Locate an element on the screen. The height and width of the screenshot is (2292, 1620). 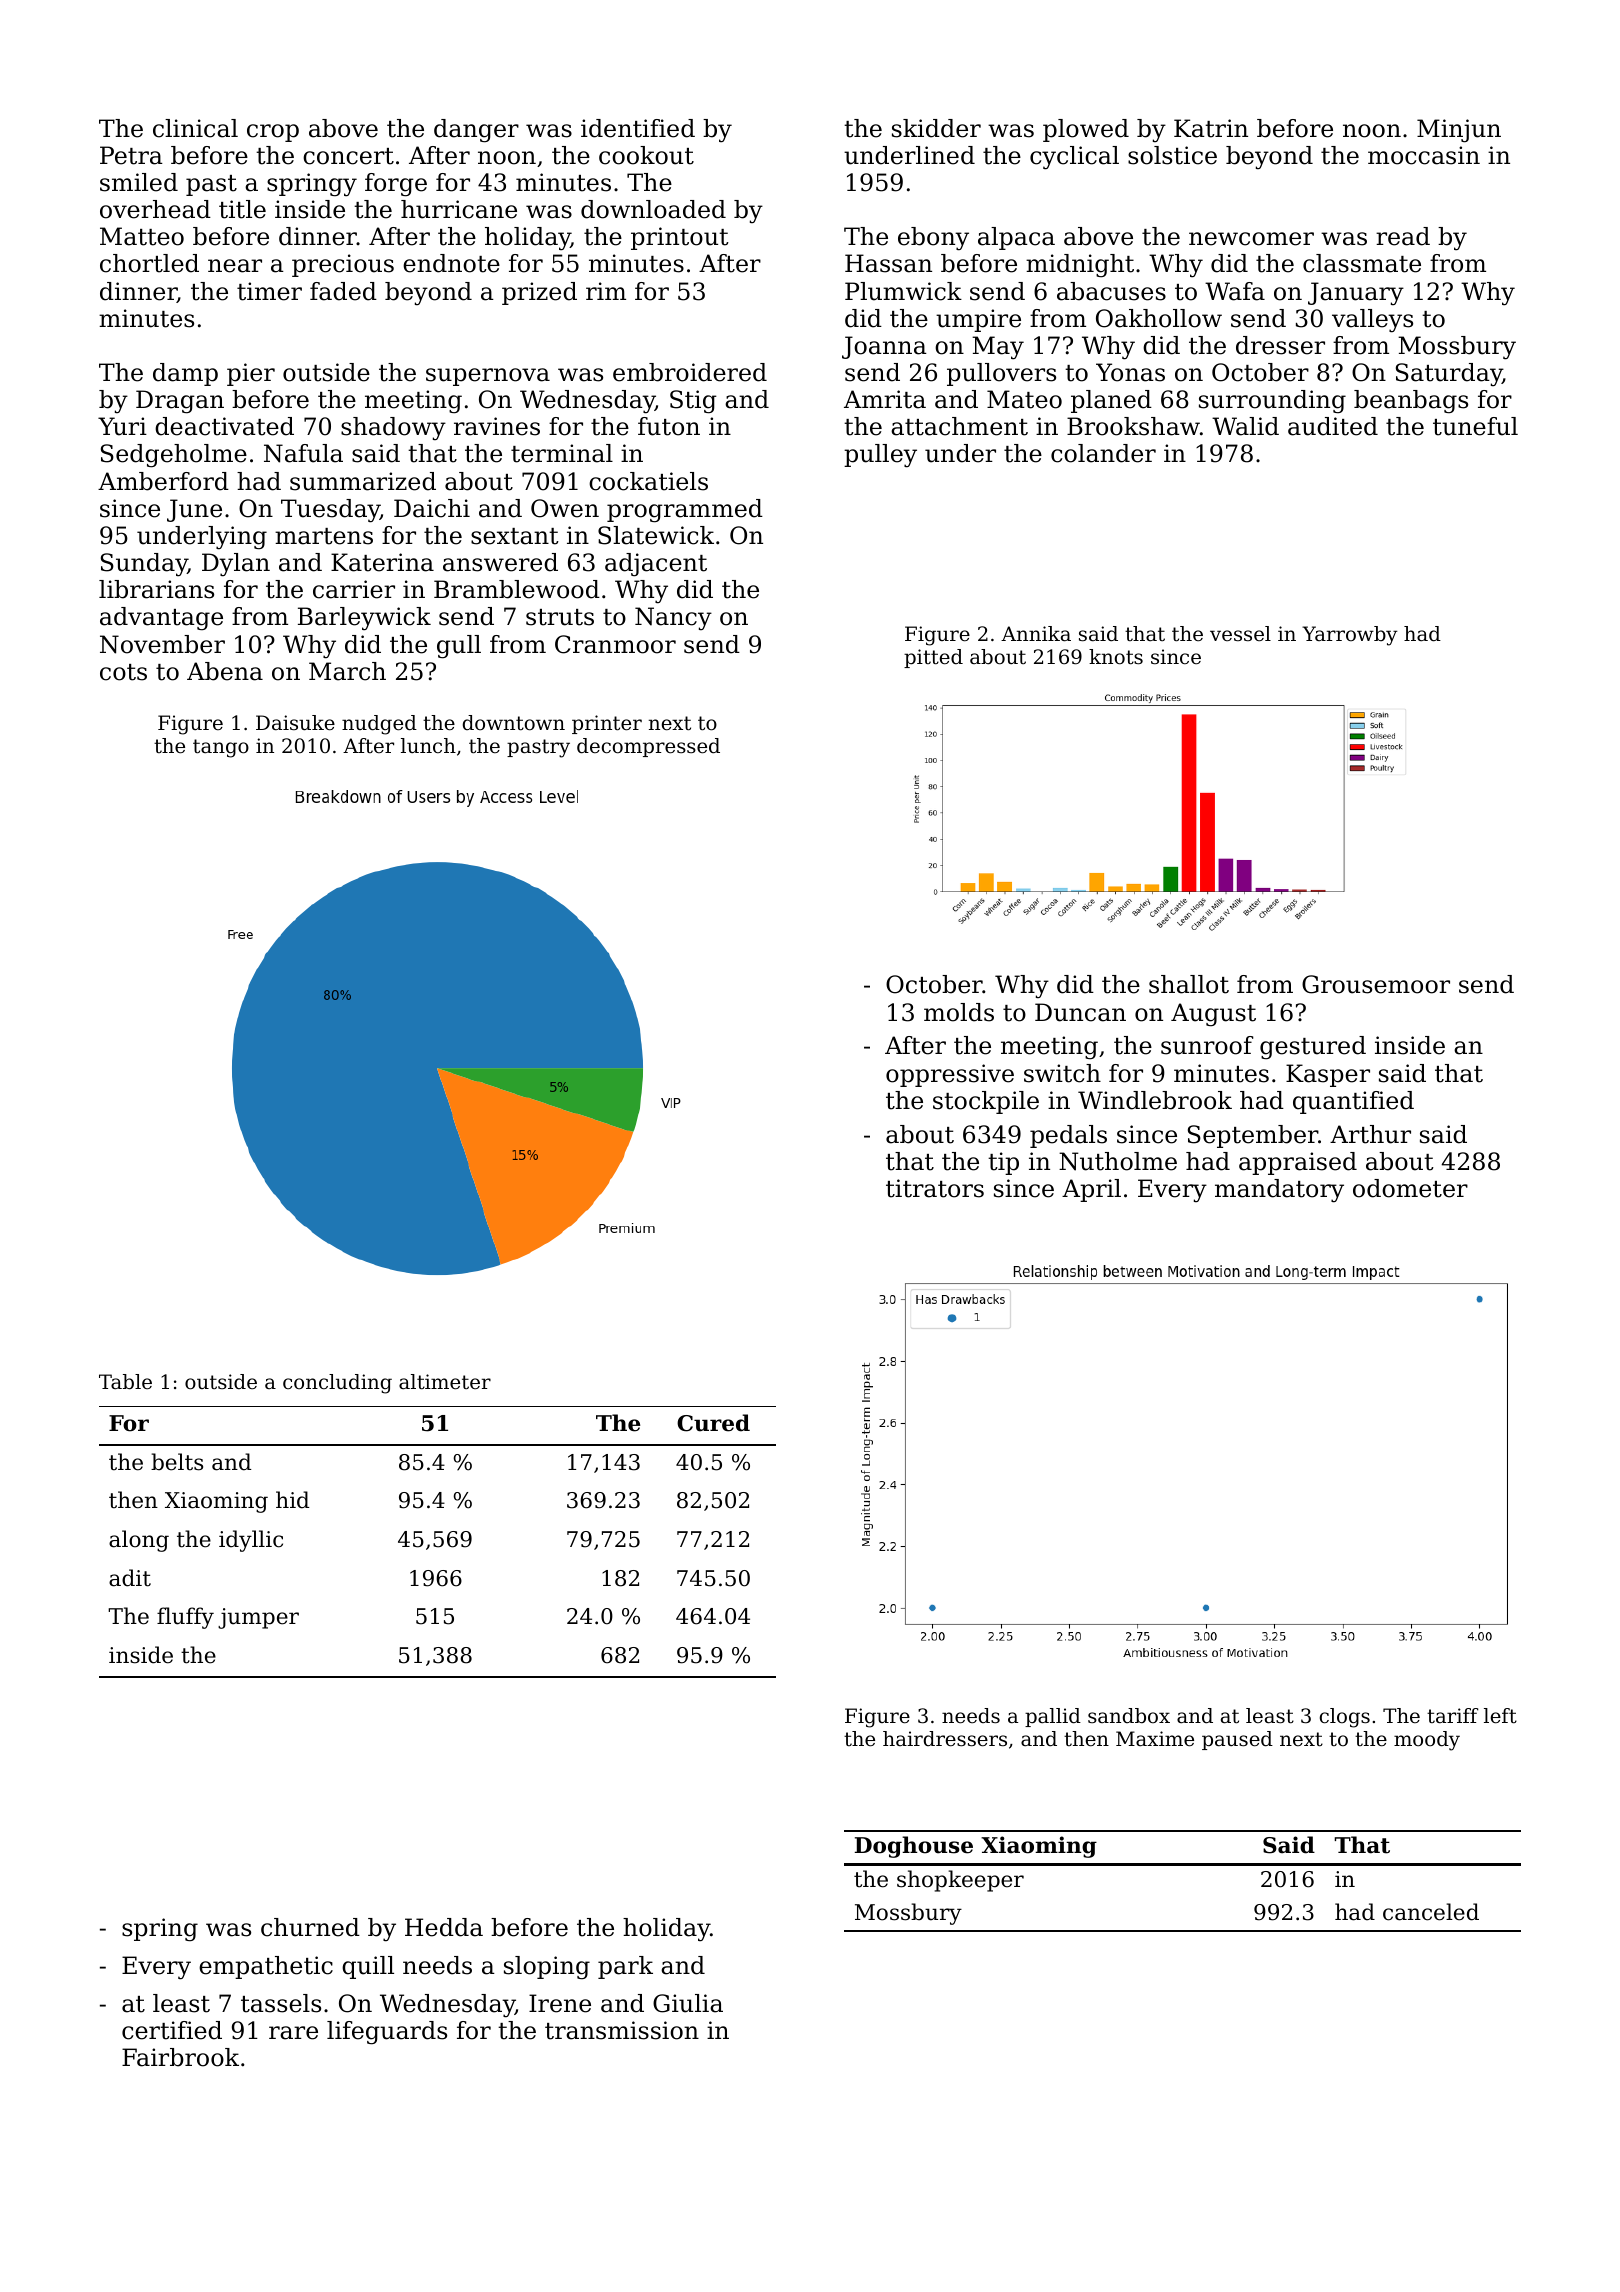
pallid is located at coordinates (1053, 1717).
